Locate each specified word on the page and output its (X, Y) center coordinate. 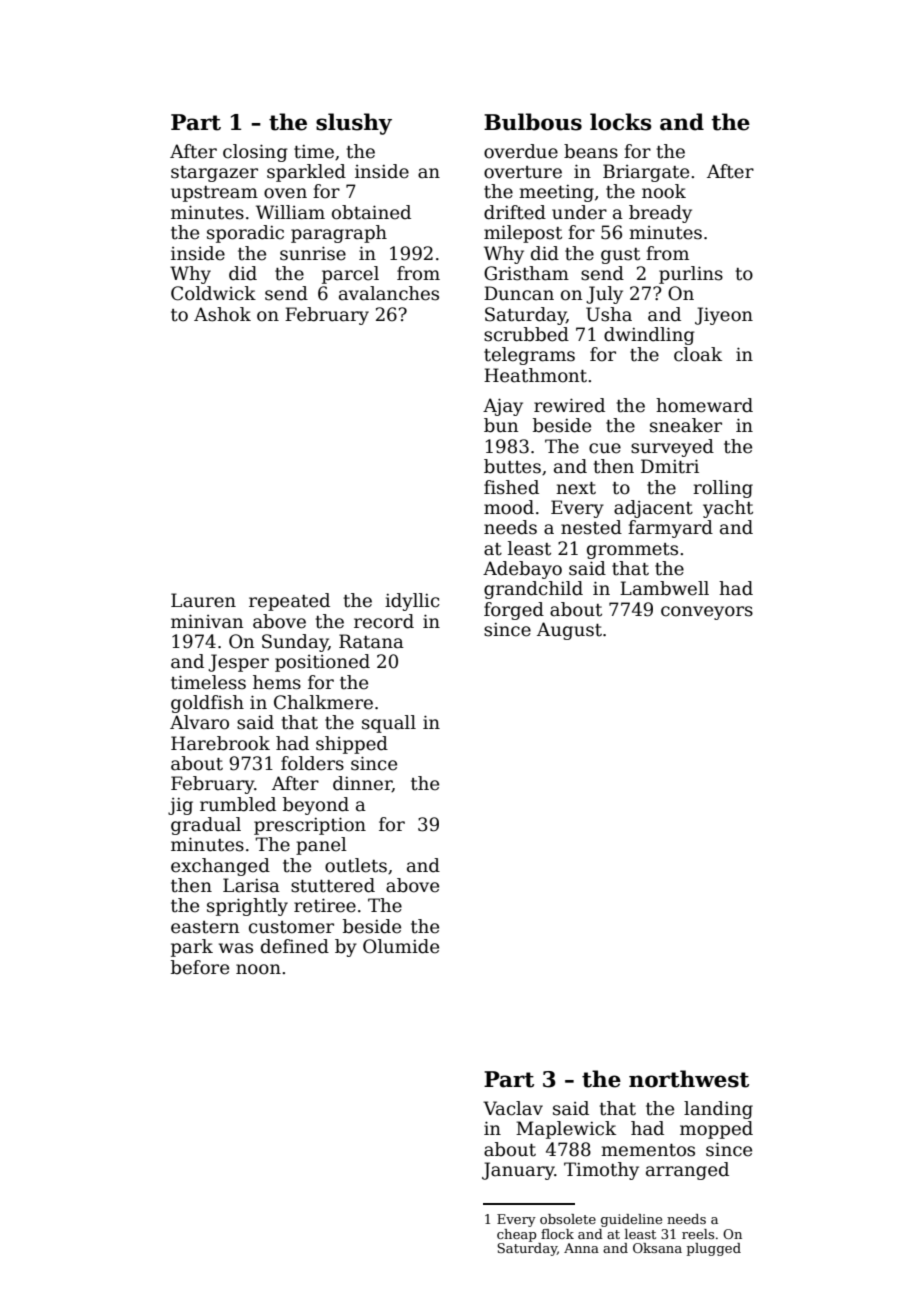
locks (621, 122)
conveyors (707, 613)
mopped (716, 1130)
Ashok (222, 314)
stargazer (214, 174)
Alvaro (199, 722)
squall (389, 724)
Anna (581, 1248)
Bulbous (533, 122)
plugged (714, 1249)
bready (660, 214)
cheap (516, 1235)
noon (258, 969)
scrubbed (526, 334)
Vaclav (513, 1108)
